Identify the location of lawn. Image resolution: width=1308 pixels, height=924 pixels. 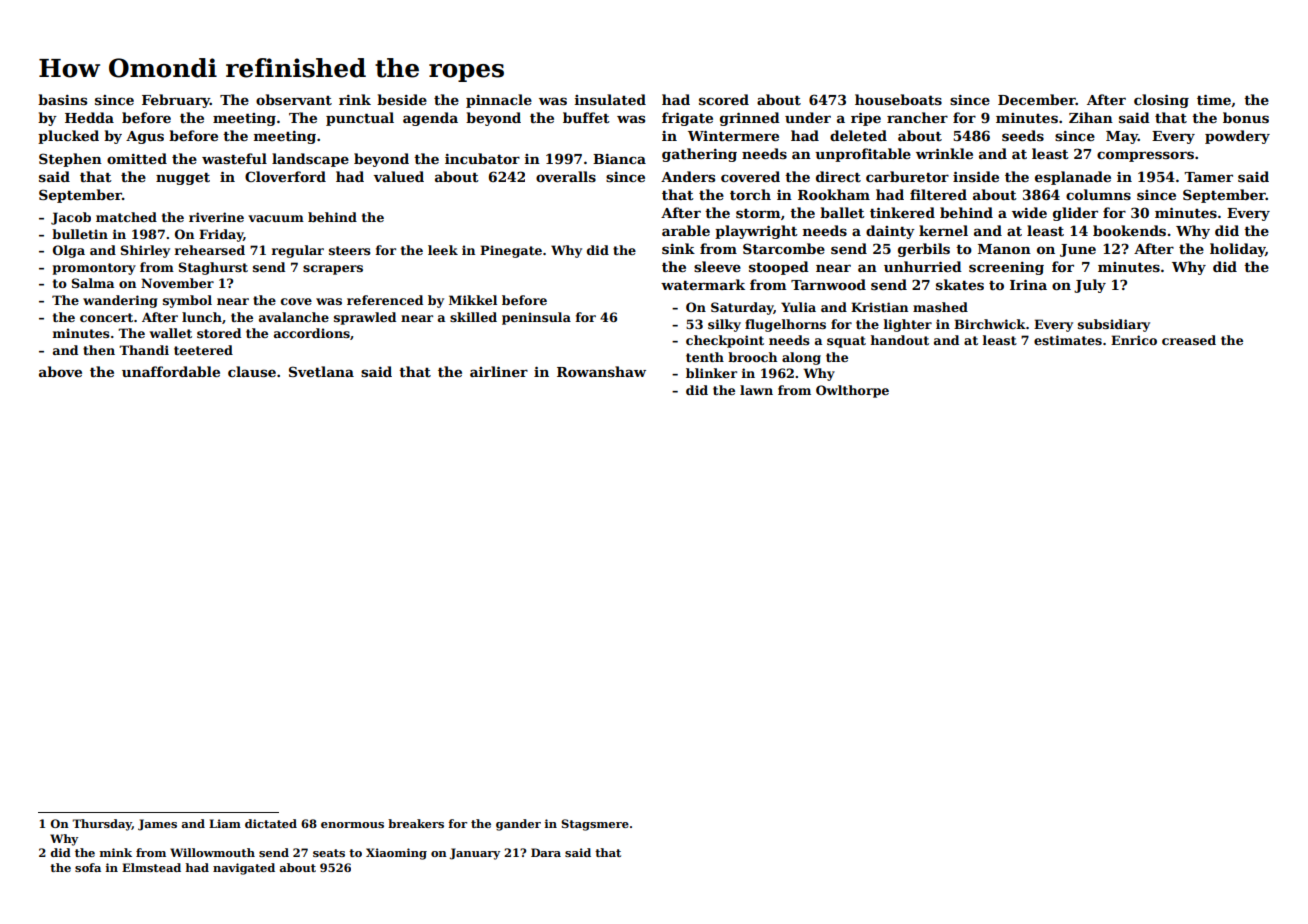
(756, 390).
